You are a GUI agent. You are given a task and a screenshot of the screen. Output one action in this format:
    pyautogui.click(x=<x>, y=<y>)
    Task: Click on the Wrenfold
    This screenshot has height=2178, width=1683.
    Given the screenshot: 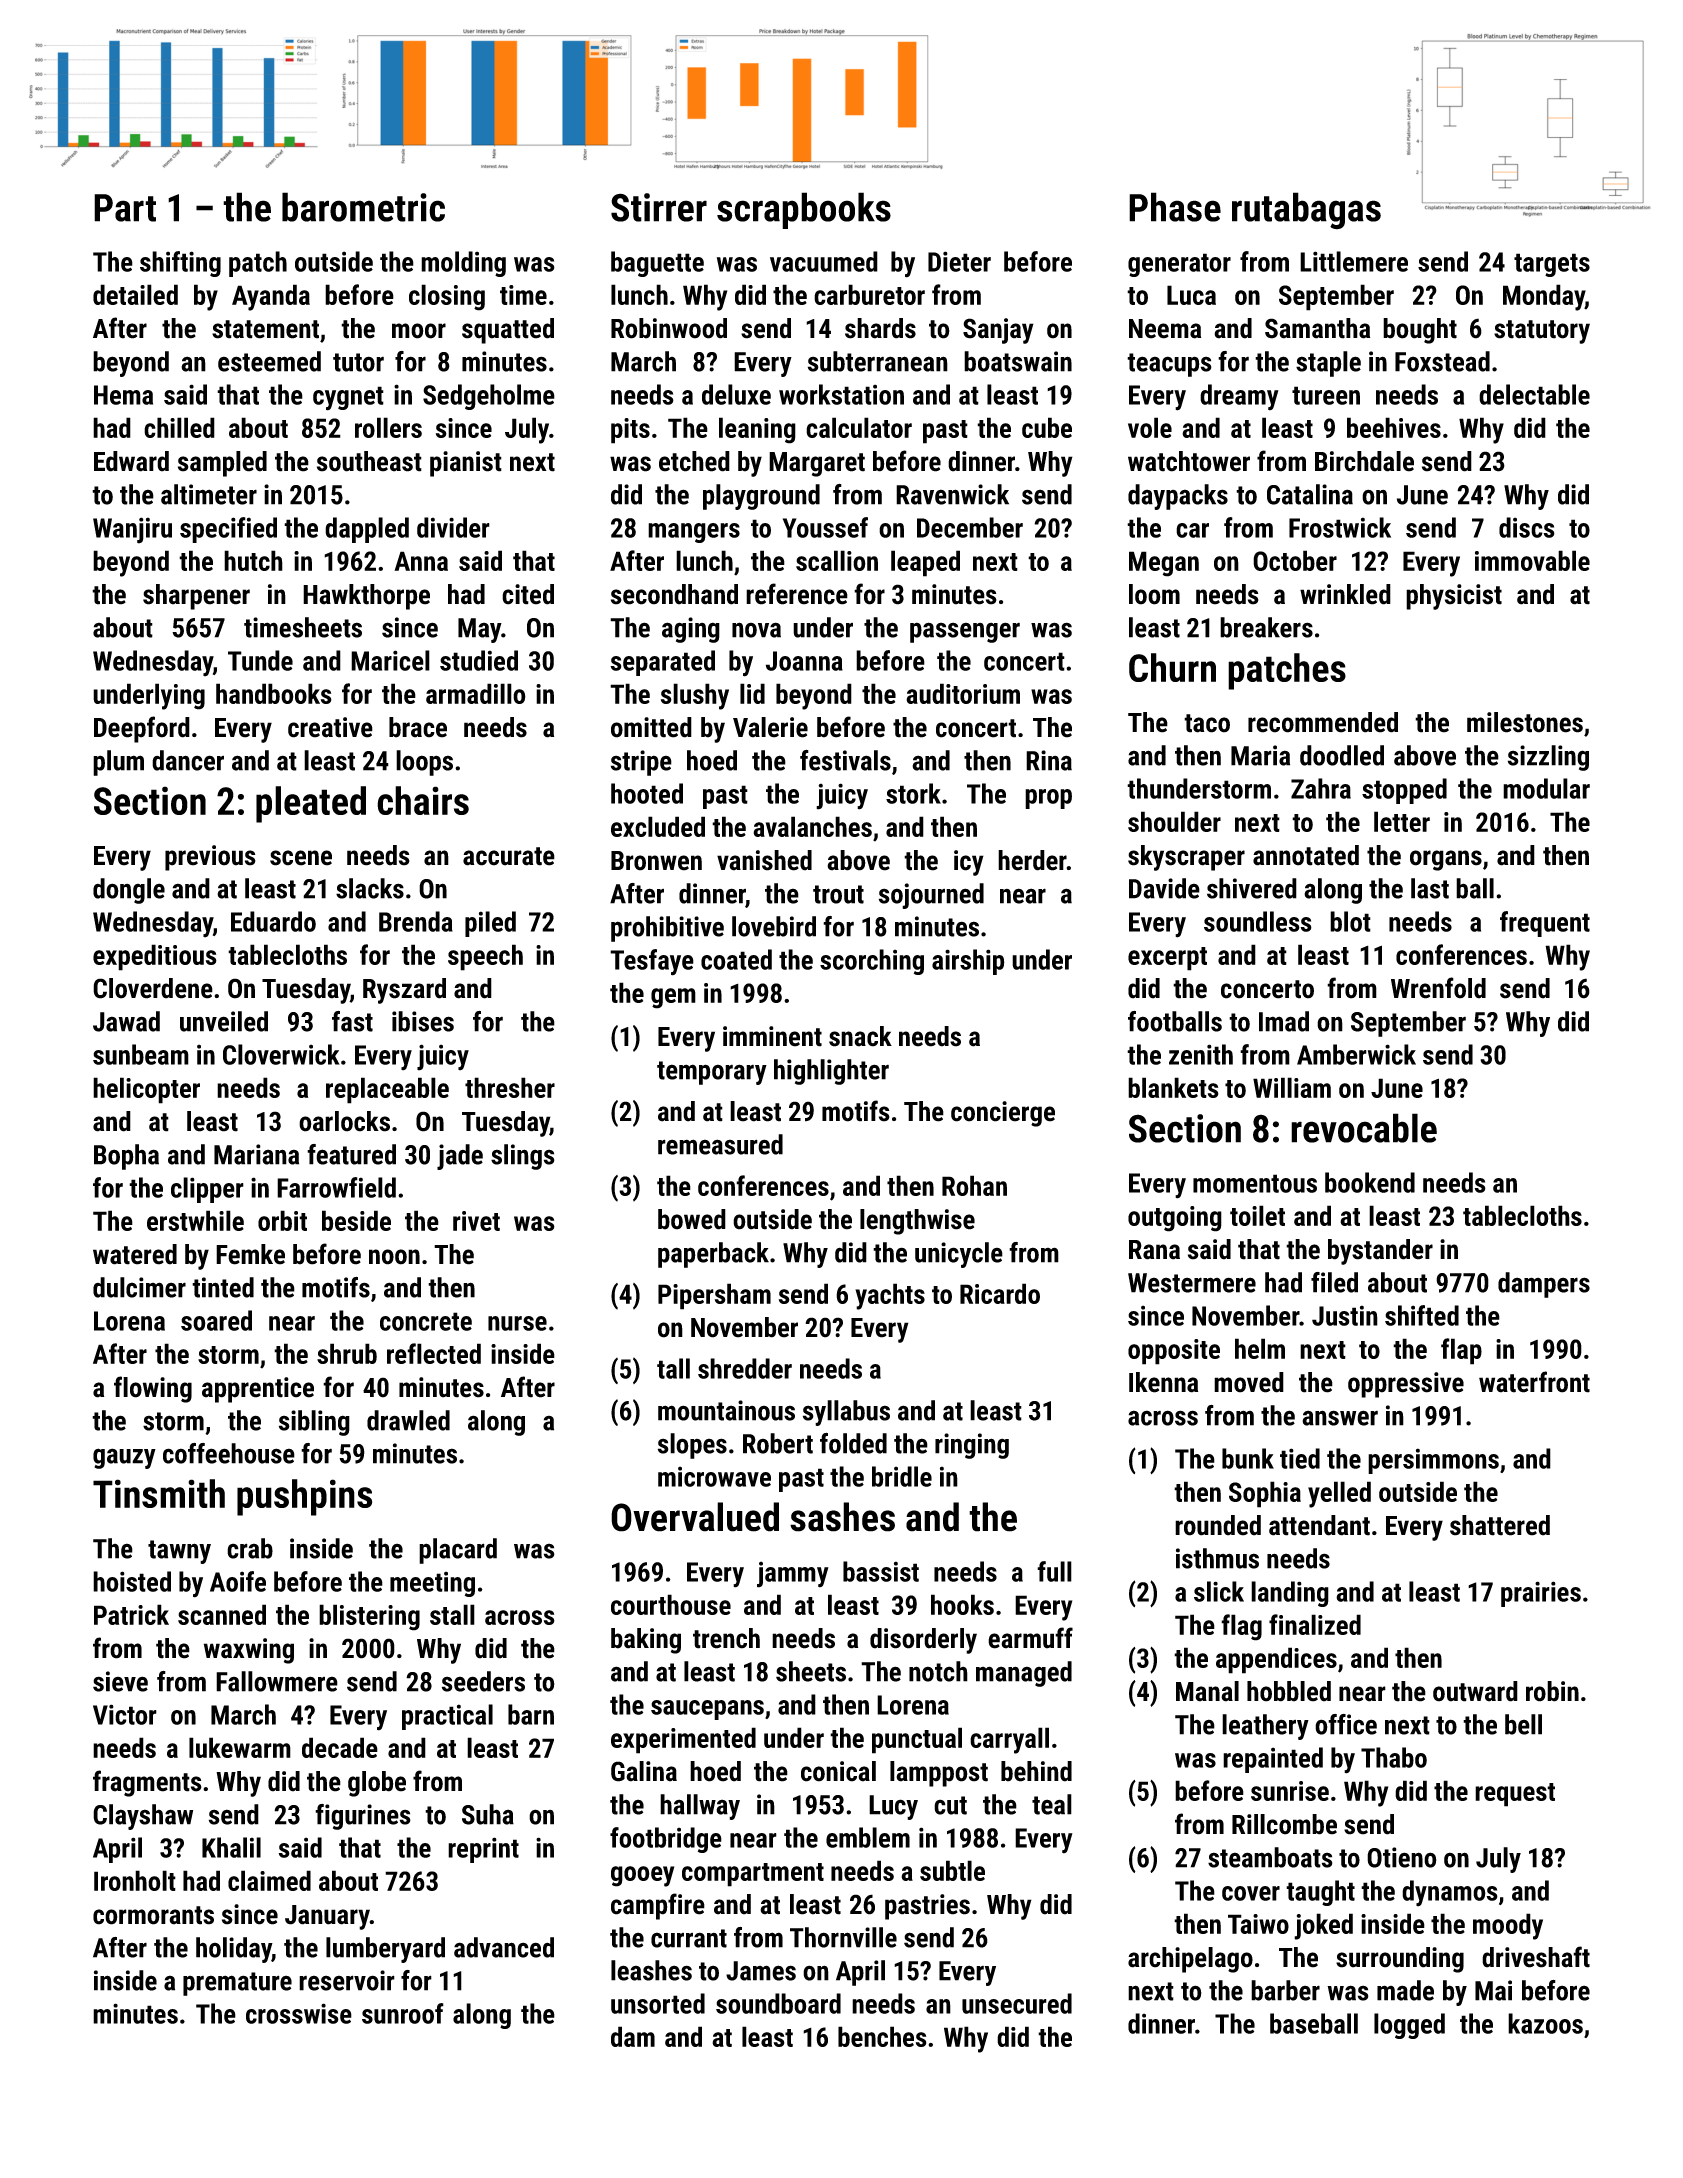 What is the action you would take?
    pyautogui.click(x=1438, y=988)
